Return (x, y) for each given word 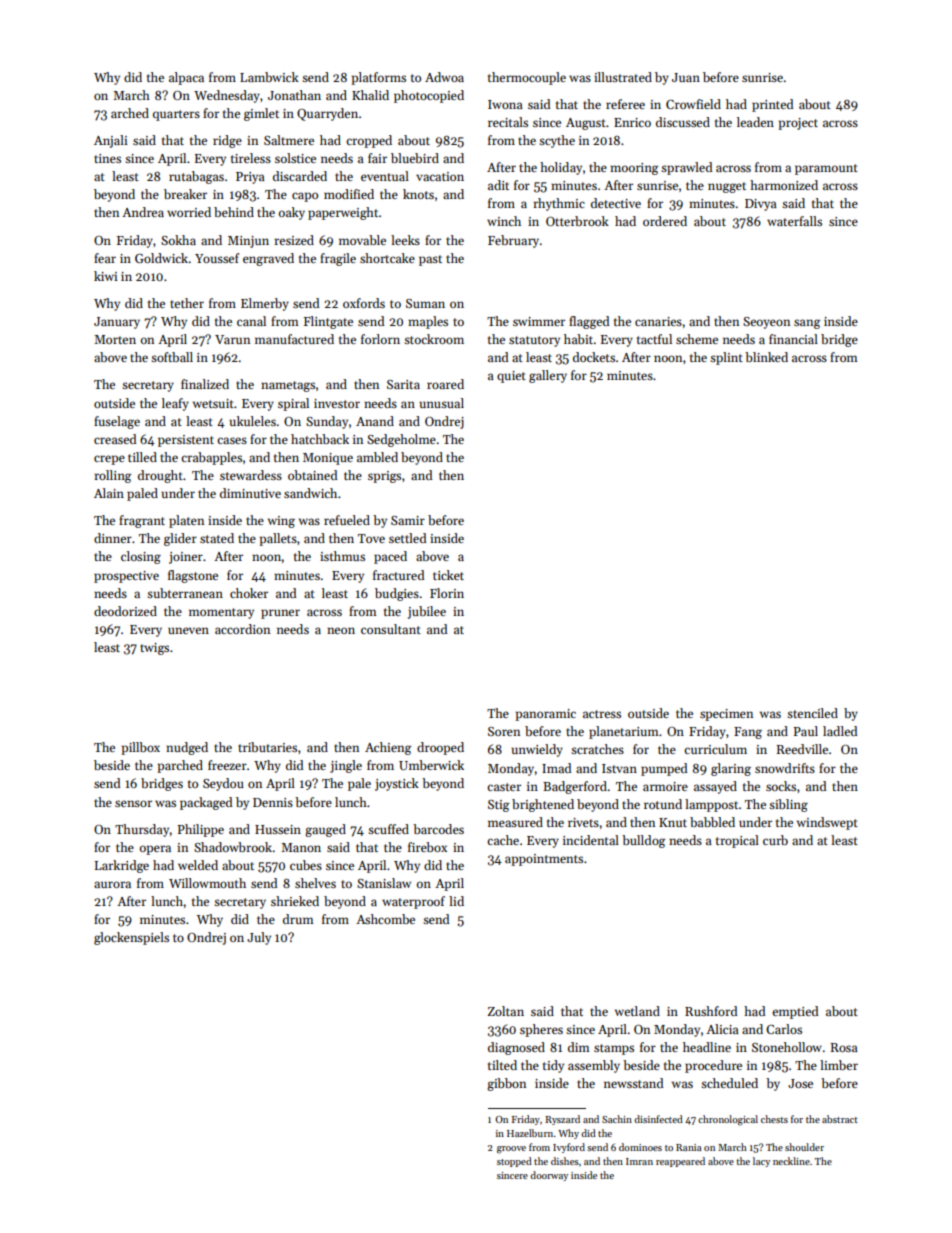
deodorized (125, 611)
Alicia (722, 1029)
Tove (371, 538)
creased (115, 439)
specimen (726, 715)
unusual (441, 403)
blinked (766, 357)
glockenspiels (131, 938)
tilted (502, 1065)
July (259, 938)
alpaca (186, 78)
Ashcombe (385, 919)
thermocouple (527, 78)
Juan (686, 77)
